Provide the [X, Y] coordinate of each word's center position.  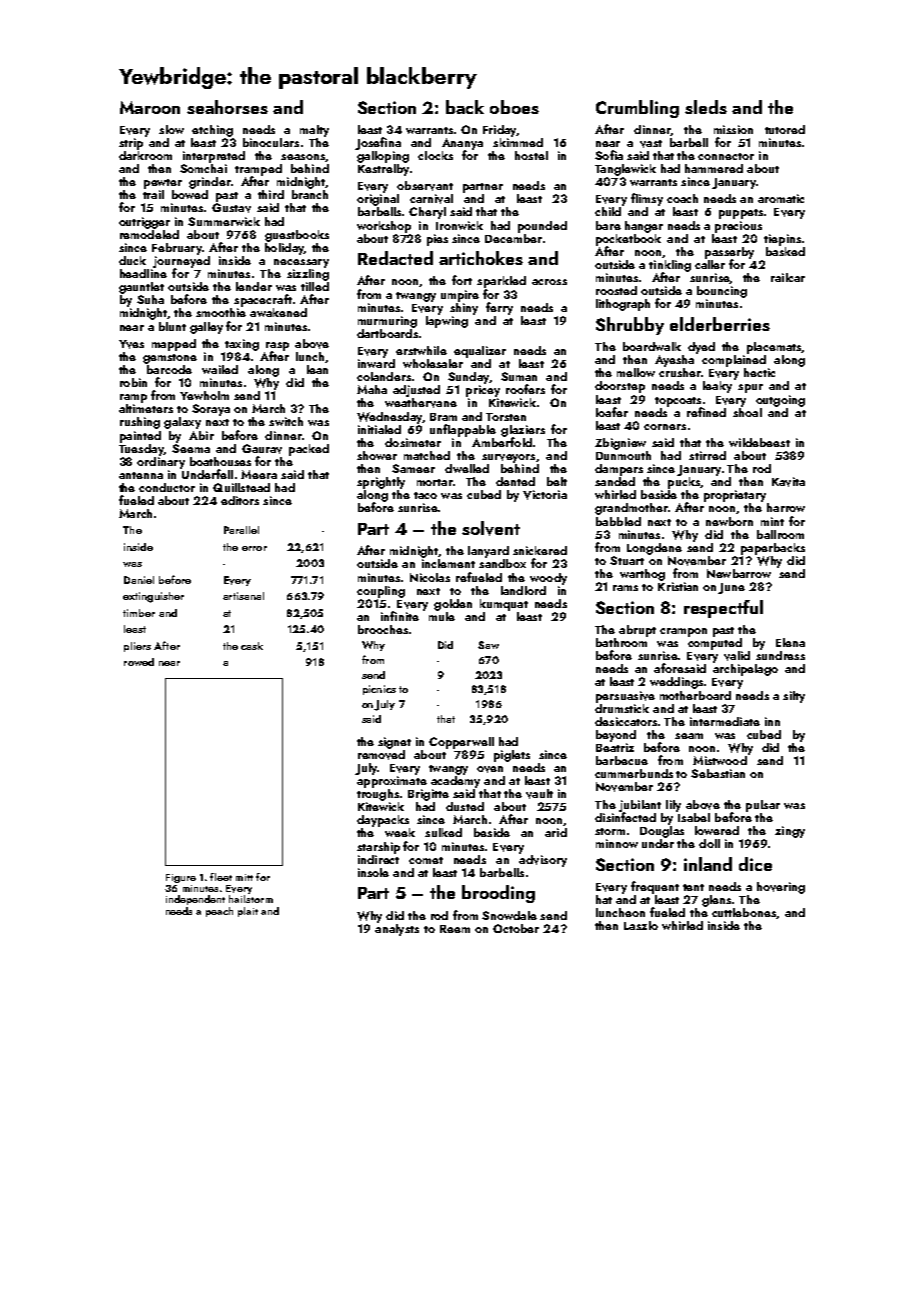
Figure [181, 878]
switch [286, 421]
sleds [706, 107]
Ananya [462, 144]
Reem [455, 929]
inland [708, 864]
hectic [759, 372]
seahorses [227, 107]
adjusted [416, 391]
